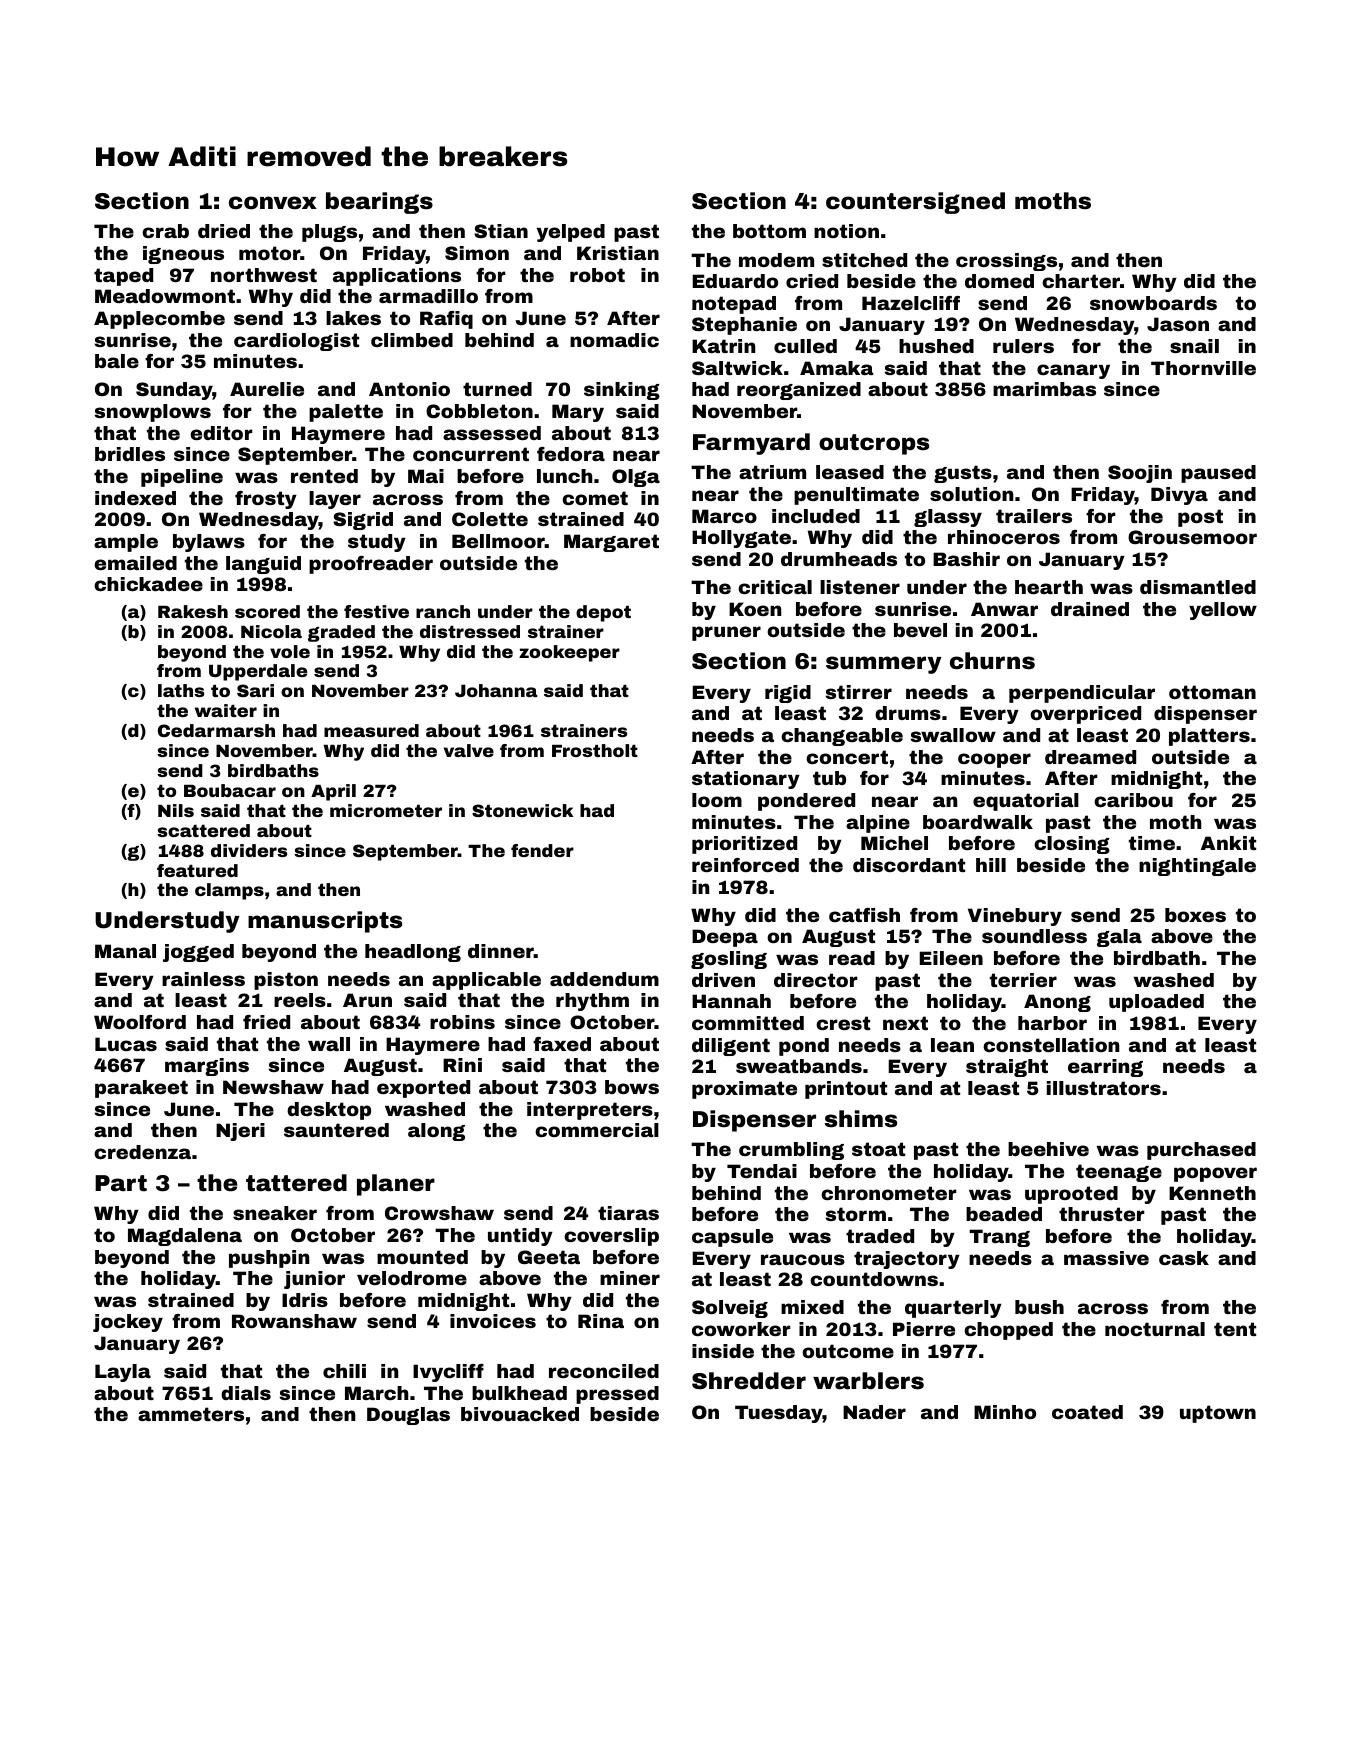  What do you see at coordinates (1023, 346) in the page?
I see `rulers` at bounding box center [1023, 346].
